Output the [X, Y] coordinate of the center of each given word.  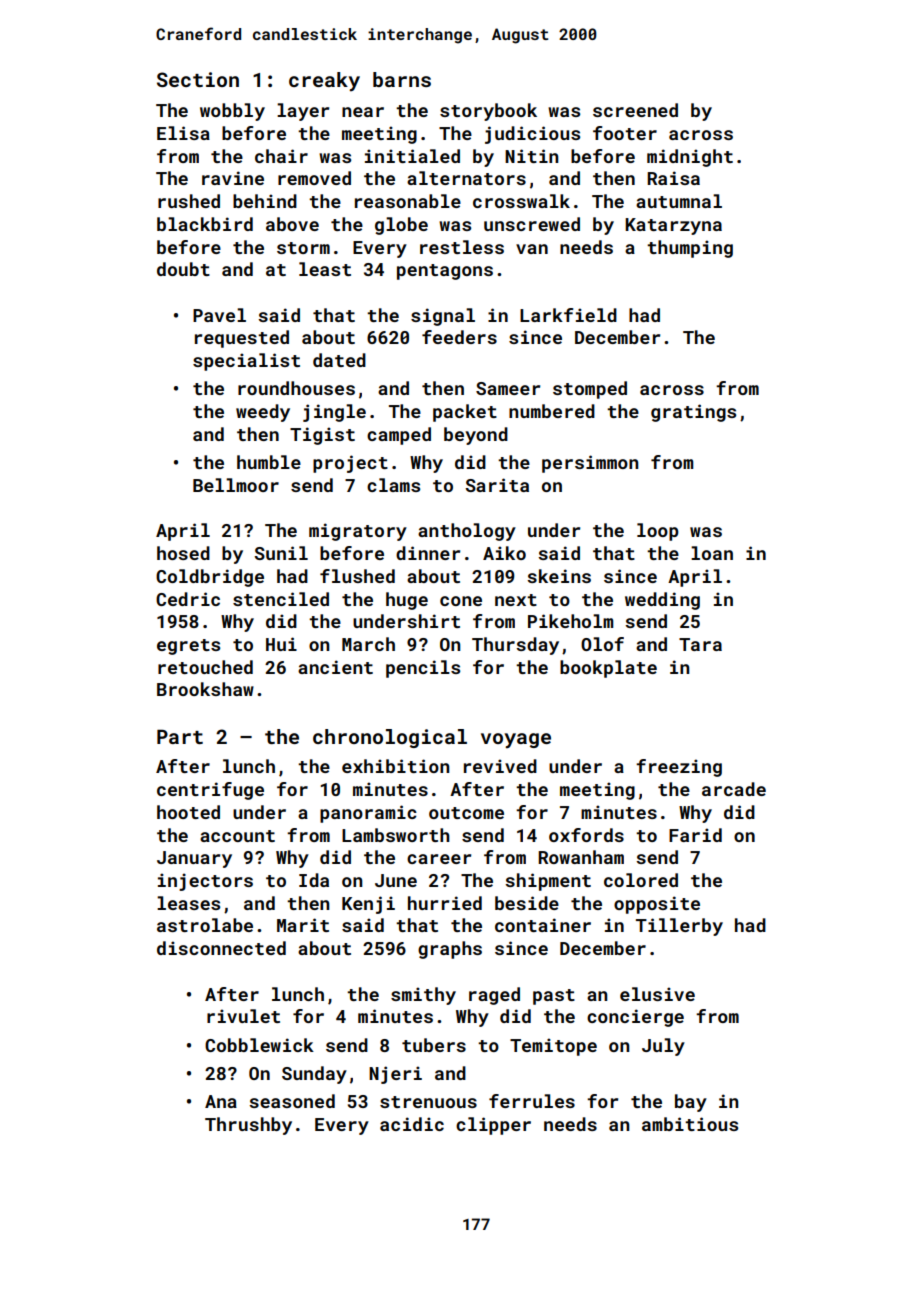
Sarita [497, 485]
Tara [700, 644]
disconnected [221, 948]
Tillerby [679, 927]
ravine [233, 178]
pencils [423, 669]
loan [712, 553]
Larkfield [568, 315]
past [554, 997]
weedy [263, 413]
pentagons [445, 272]
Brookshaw [205, 689]
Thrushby [248, 1126]
